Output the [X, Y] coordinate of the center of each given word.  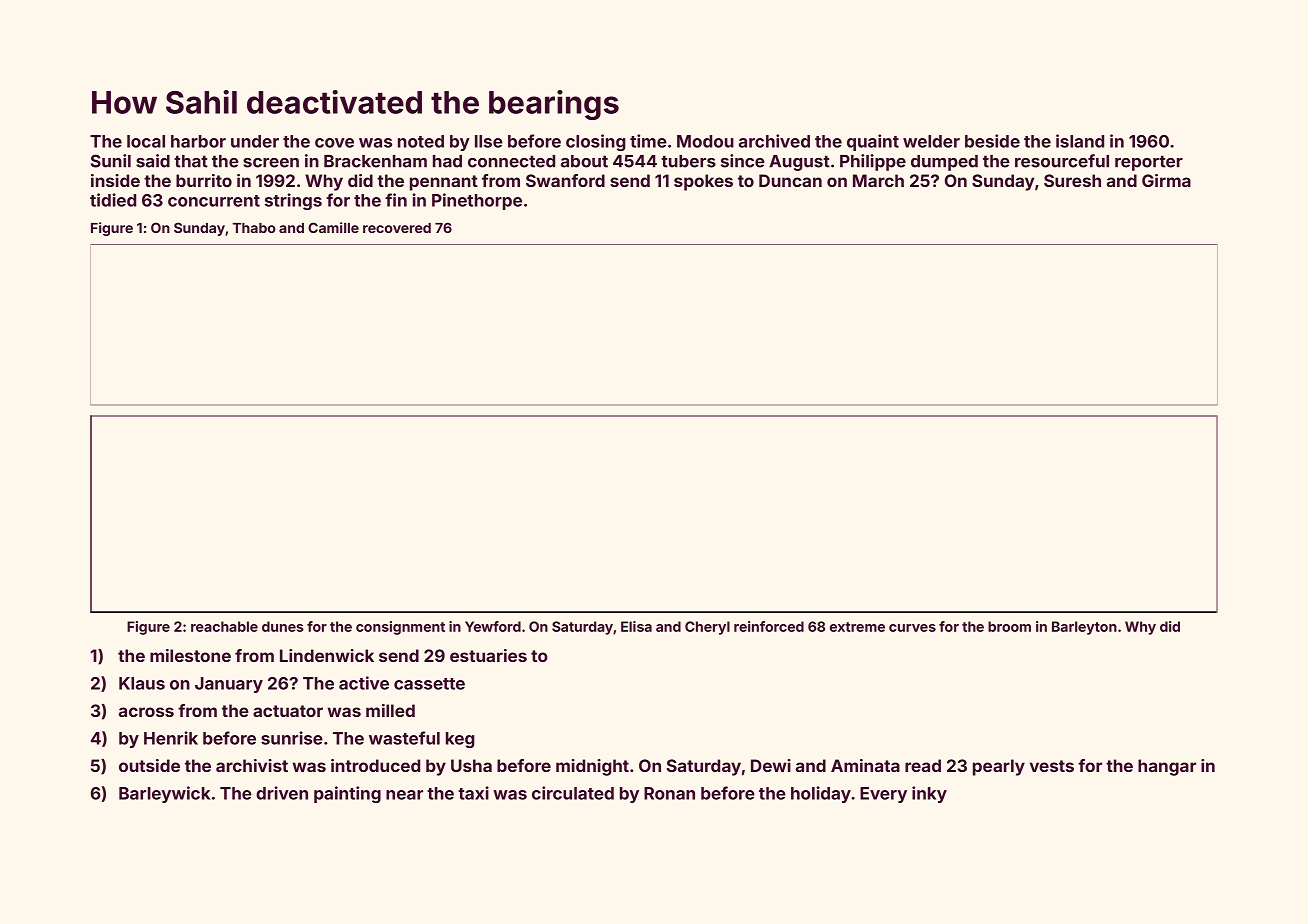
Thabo [254, 228]
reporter [1149, 163]
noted [421, 141]
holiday [821, 794]
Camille [333, 227]
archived [774, 141]
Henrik [171, 738]
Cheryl [707, 628]
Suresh [1072, 180]
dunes [283, 626]
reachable [224, 626]
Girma [1166, 180]
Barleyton [1084, 628]
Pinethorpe [477, 201]
